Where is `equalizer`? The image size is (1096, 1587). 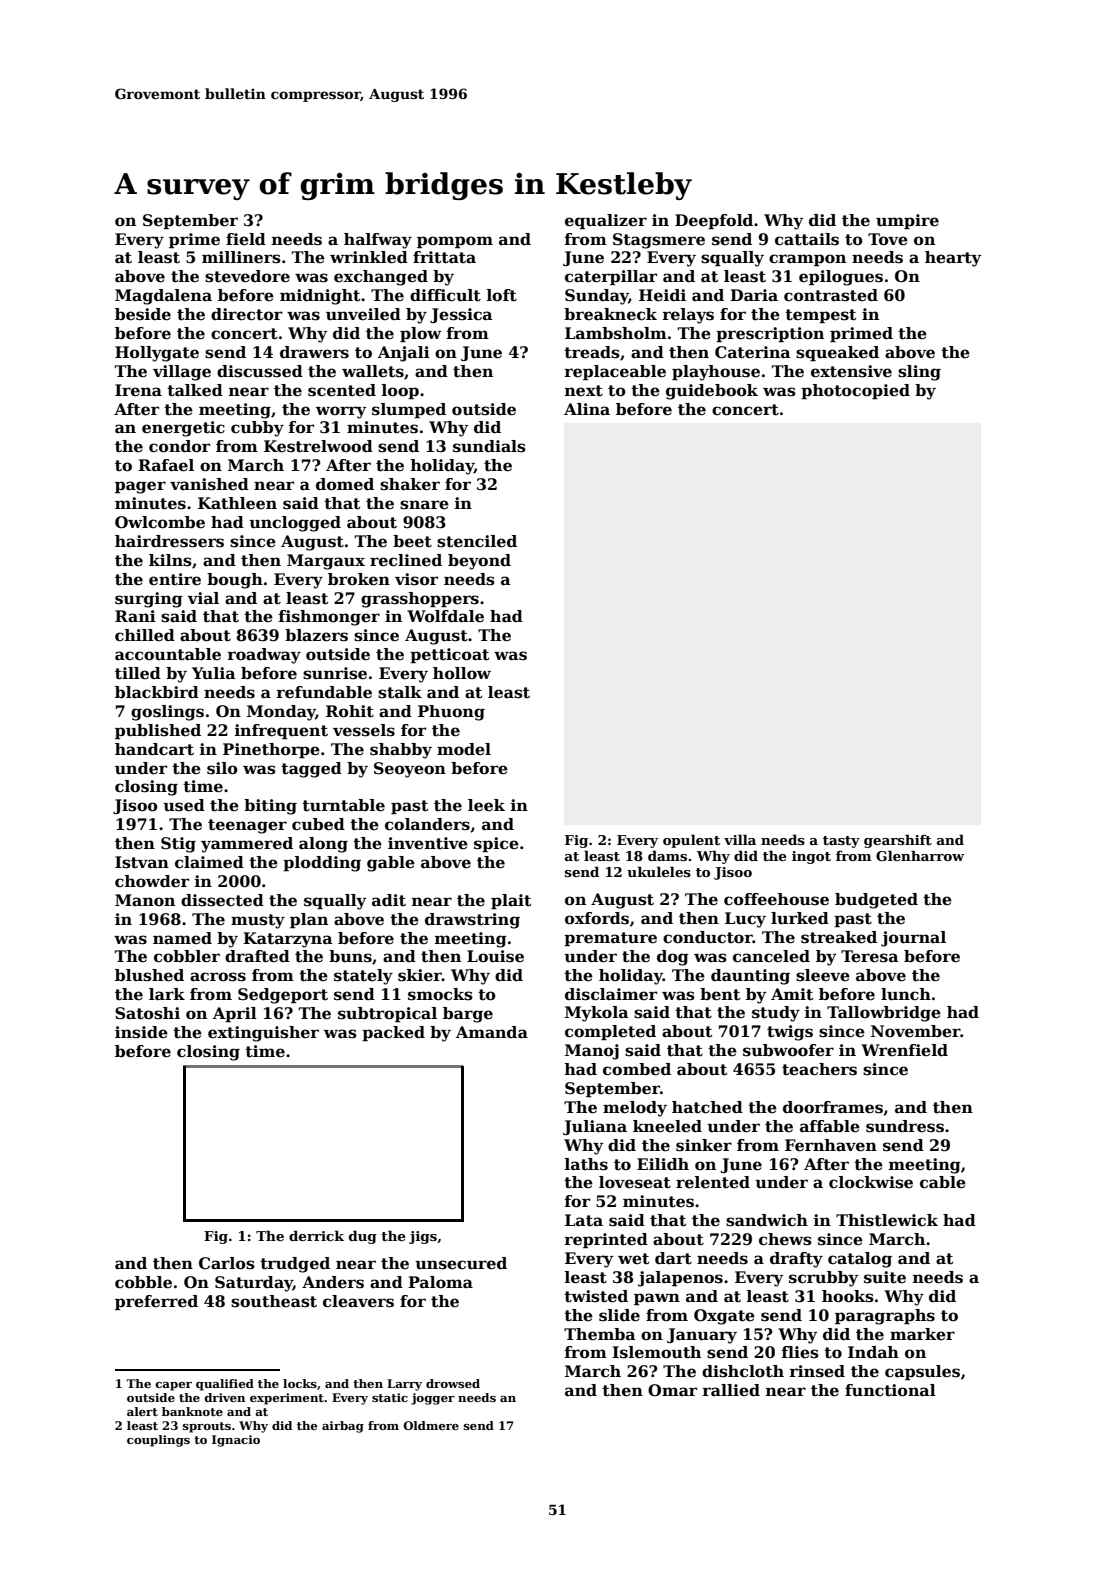
equalizer is located at coordinates (606, 221).
